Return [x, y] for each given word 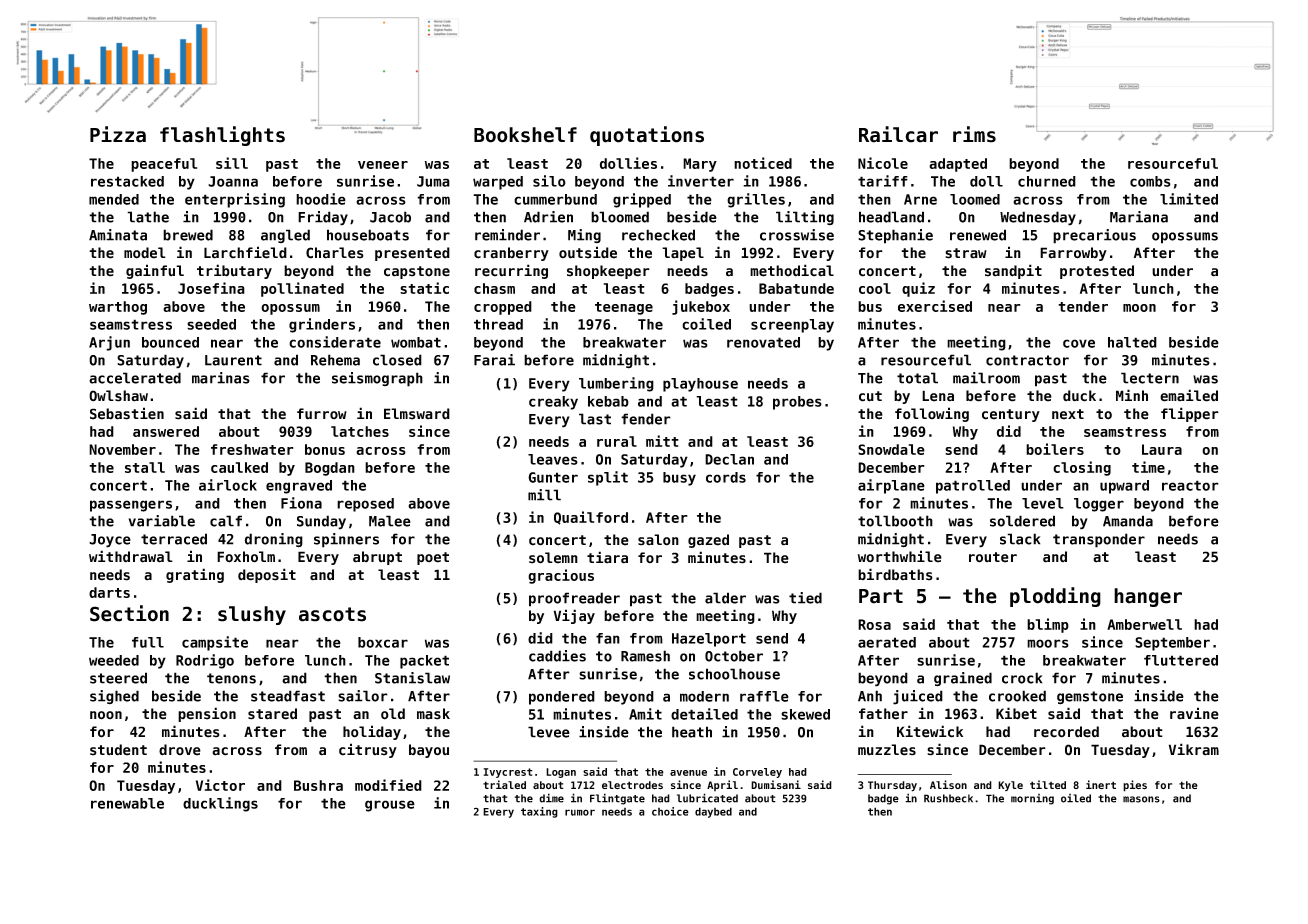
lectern [1150, 378]
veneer [383, 165]
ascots [332, 614]
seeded [211, 324]
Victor [220, 785]
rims [974, 134]
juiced [918, 697]
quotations [647, 136]
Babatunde [796, 288]
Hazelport [709, 640]
